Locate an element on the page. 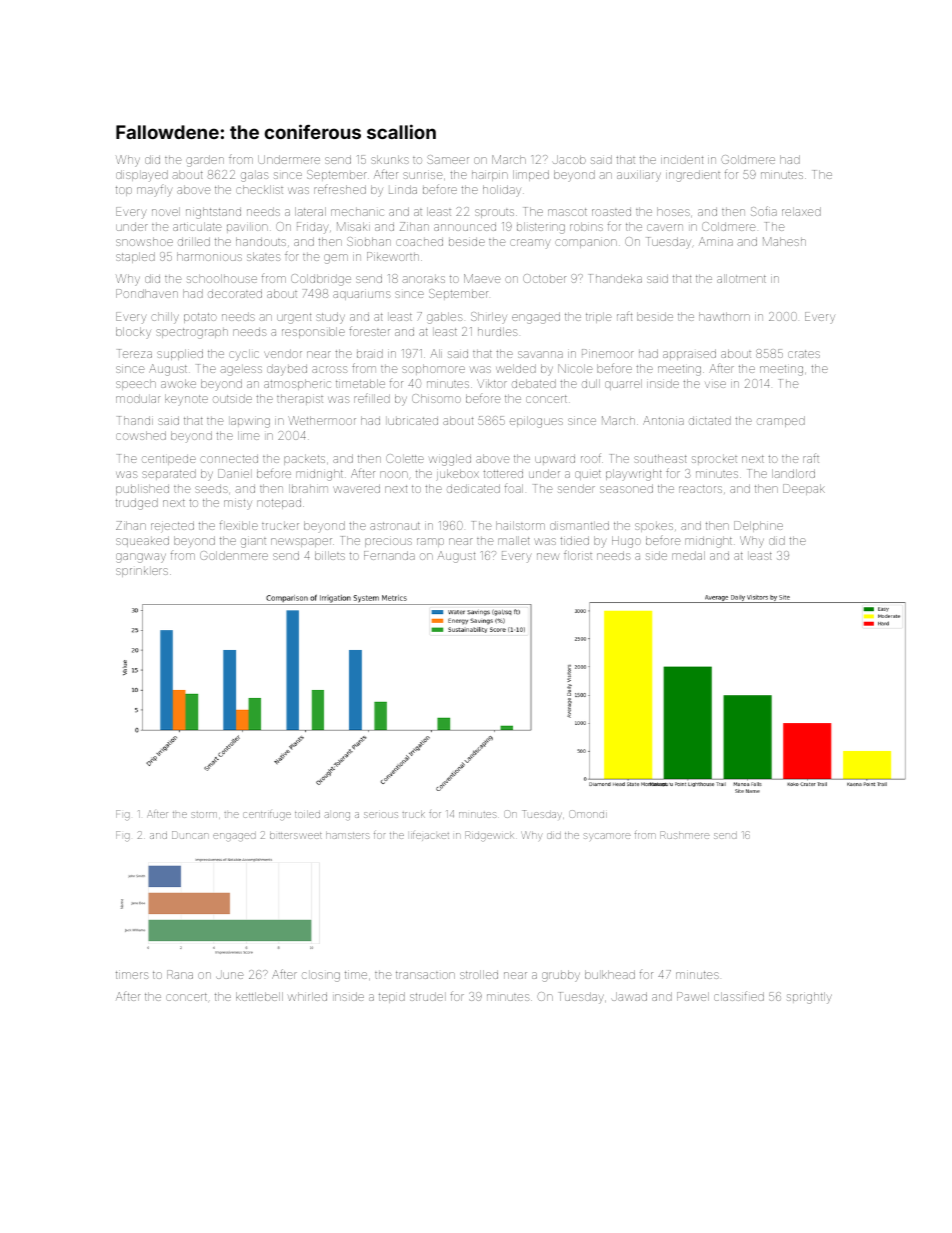 This image has height=1233, width=952. kettlebell is located at coordinates (259, 996).
